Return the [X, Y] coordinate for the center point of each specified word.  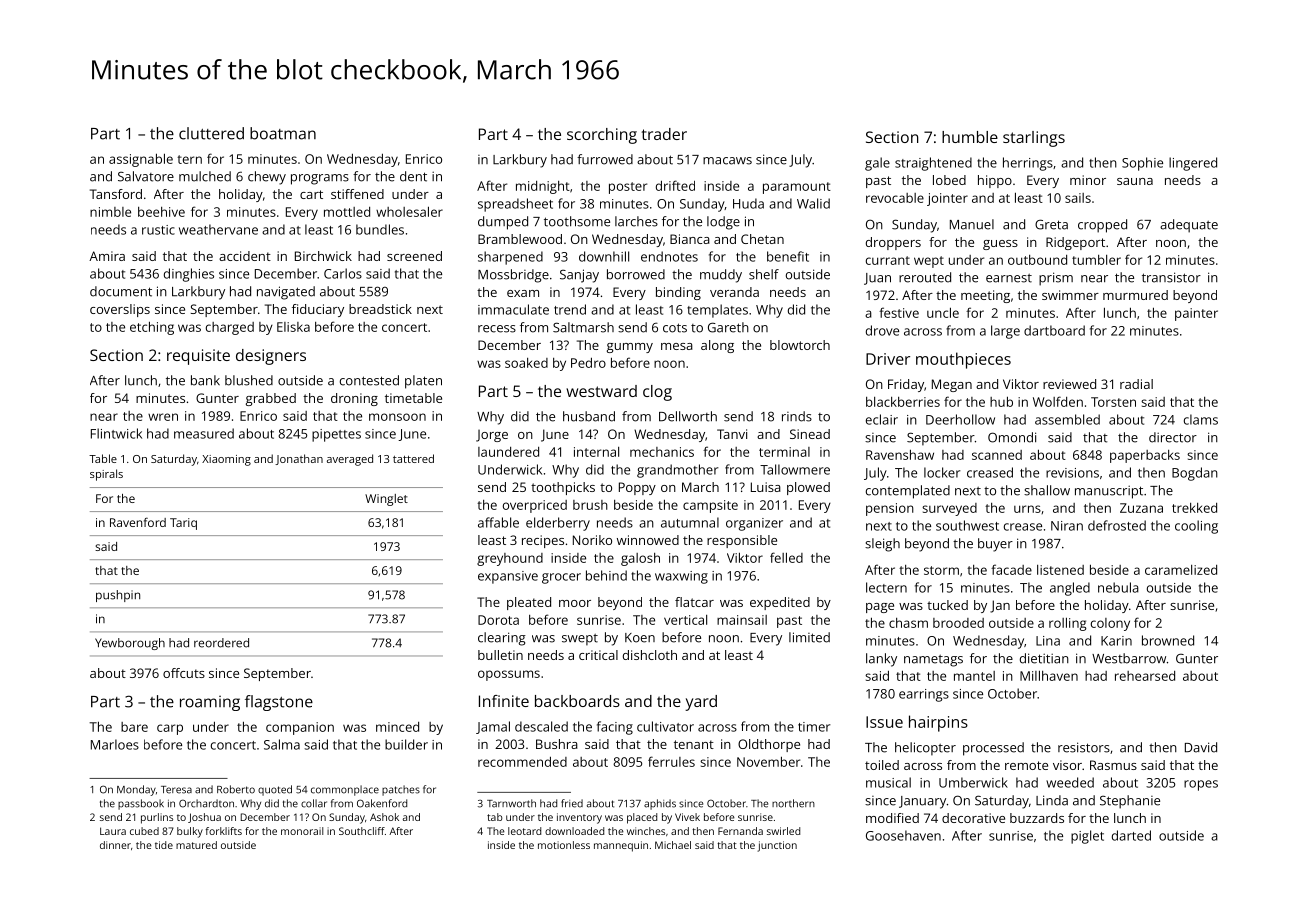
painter [1196, 314]
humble [970, 137]
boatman [283, 133]
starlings [1034, 139]
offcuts [184, 673]
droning [354, 399]
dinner [115, 845]
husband [589, 416]
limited [809, 637]
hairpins [938, 723]
